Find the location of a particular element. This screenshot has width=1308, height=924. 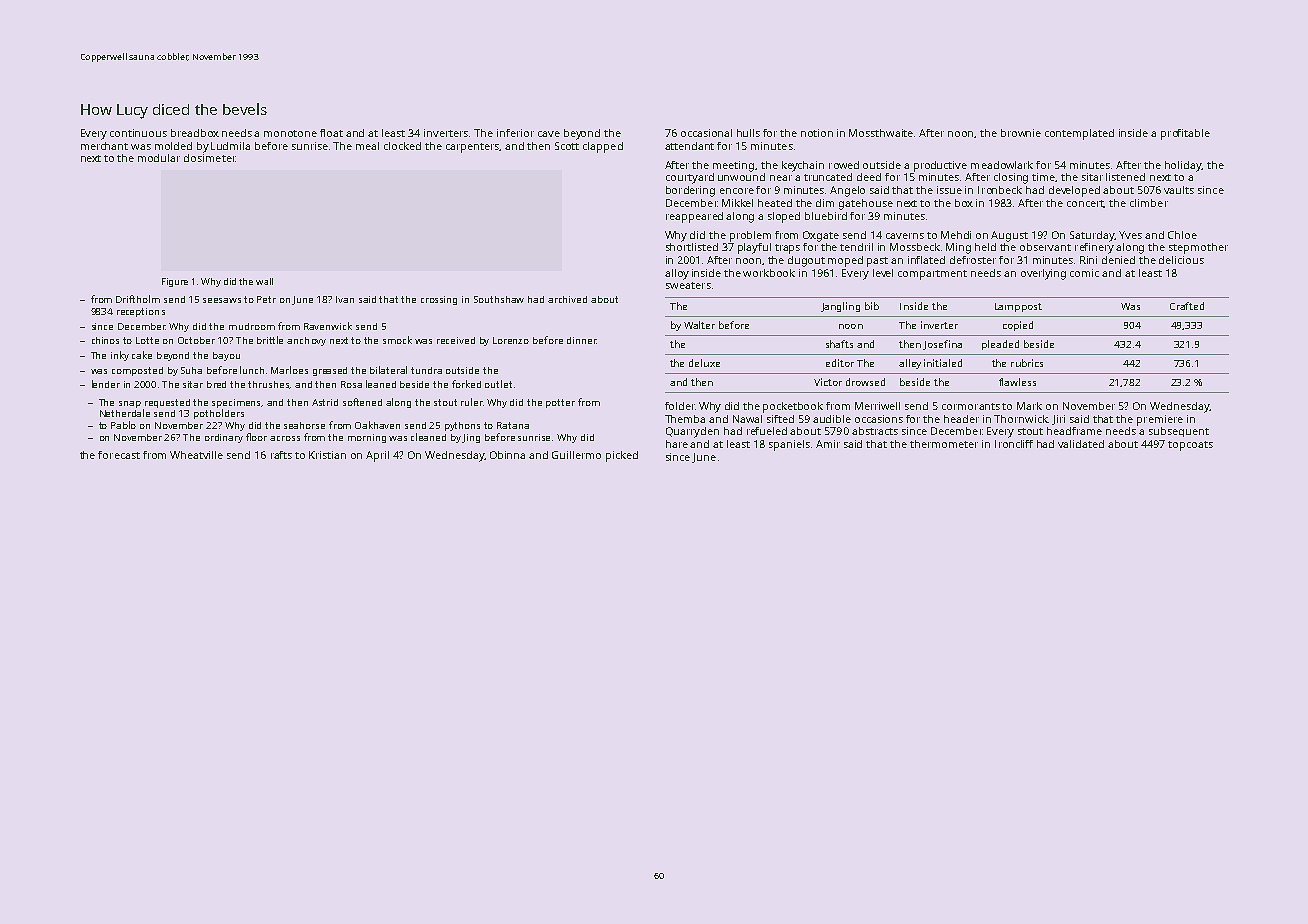

pleaded is located at coordinates (1000, 345).
